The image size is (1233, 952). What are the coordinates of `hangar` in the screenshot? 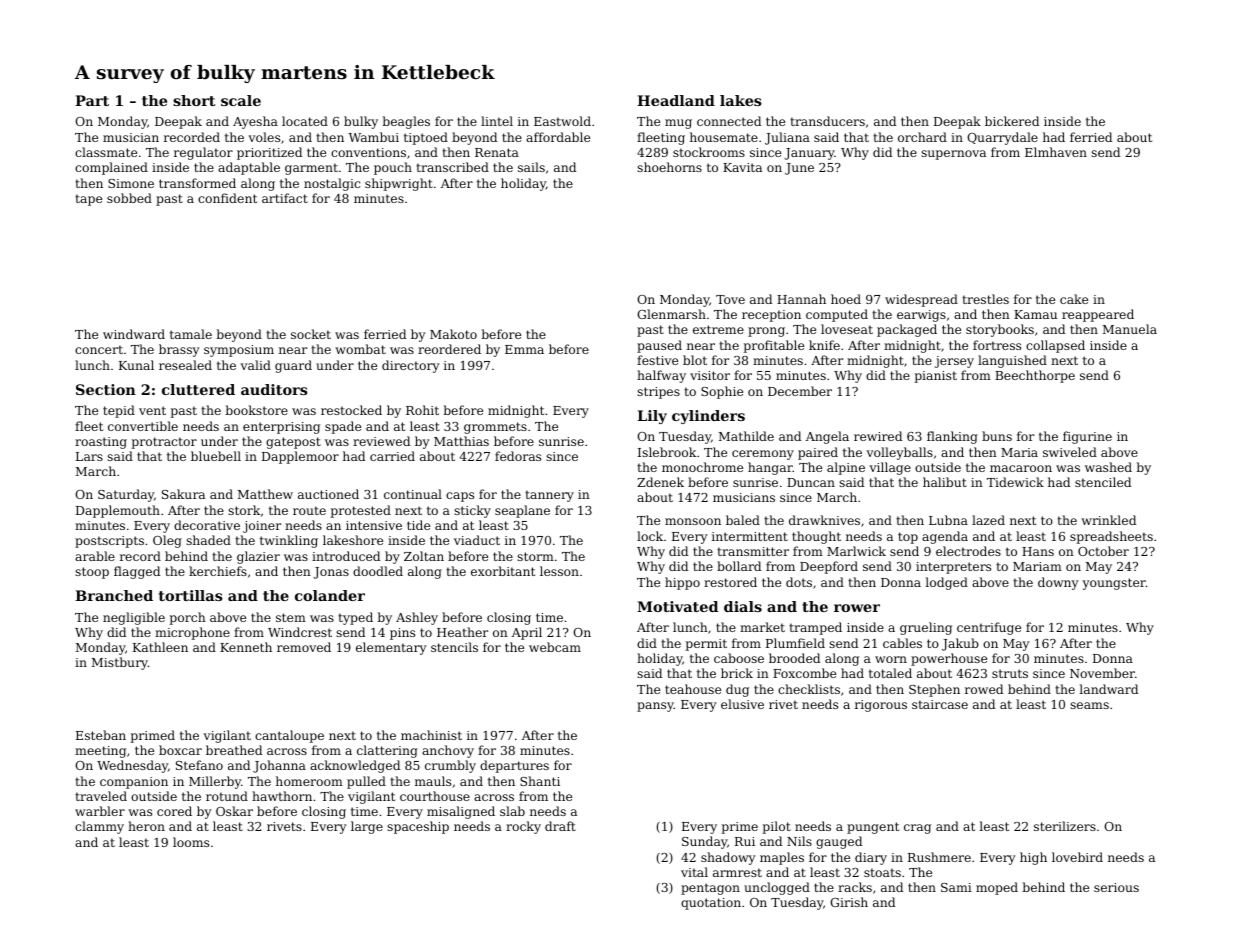 It's located at (770, 468).
